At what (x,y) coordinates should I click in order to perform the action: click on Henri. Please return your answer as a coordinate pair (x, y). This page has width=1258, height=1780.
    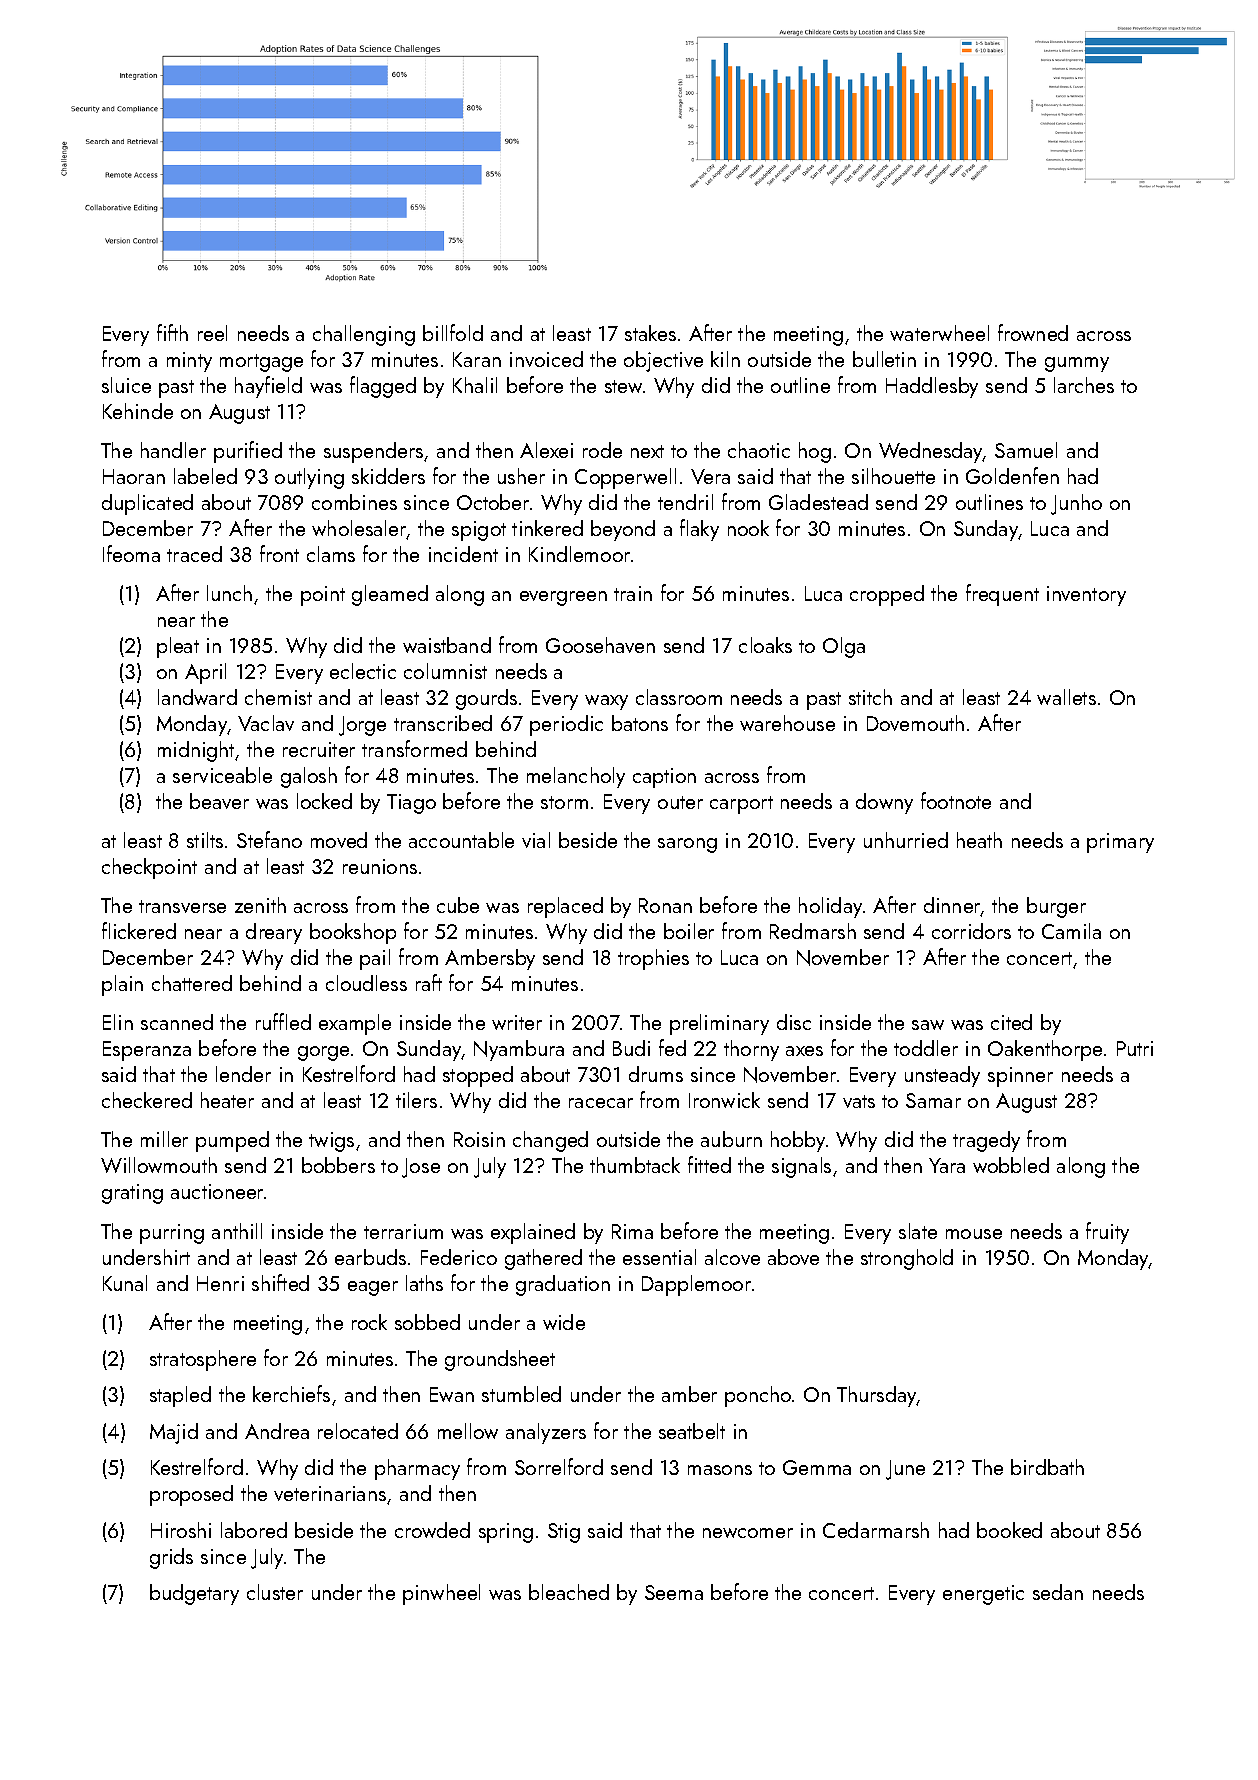
    Looking at the image, I should click on (220, 1283).
